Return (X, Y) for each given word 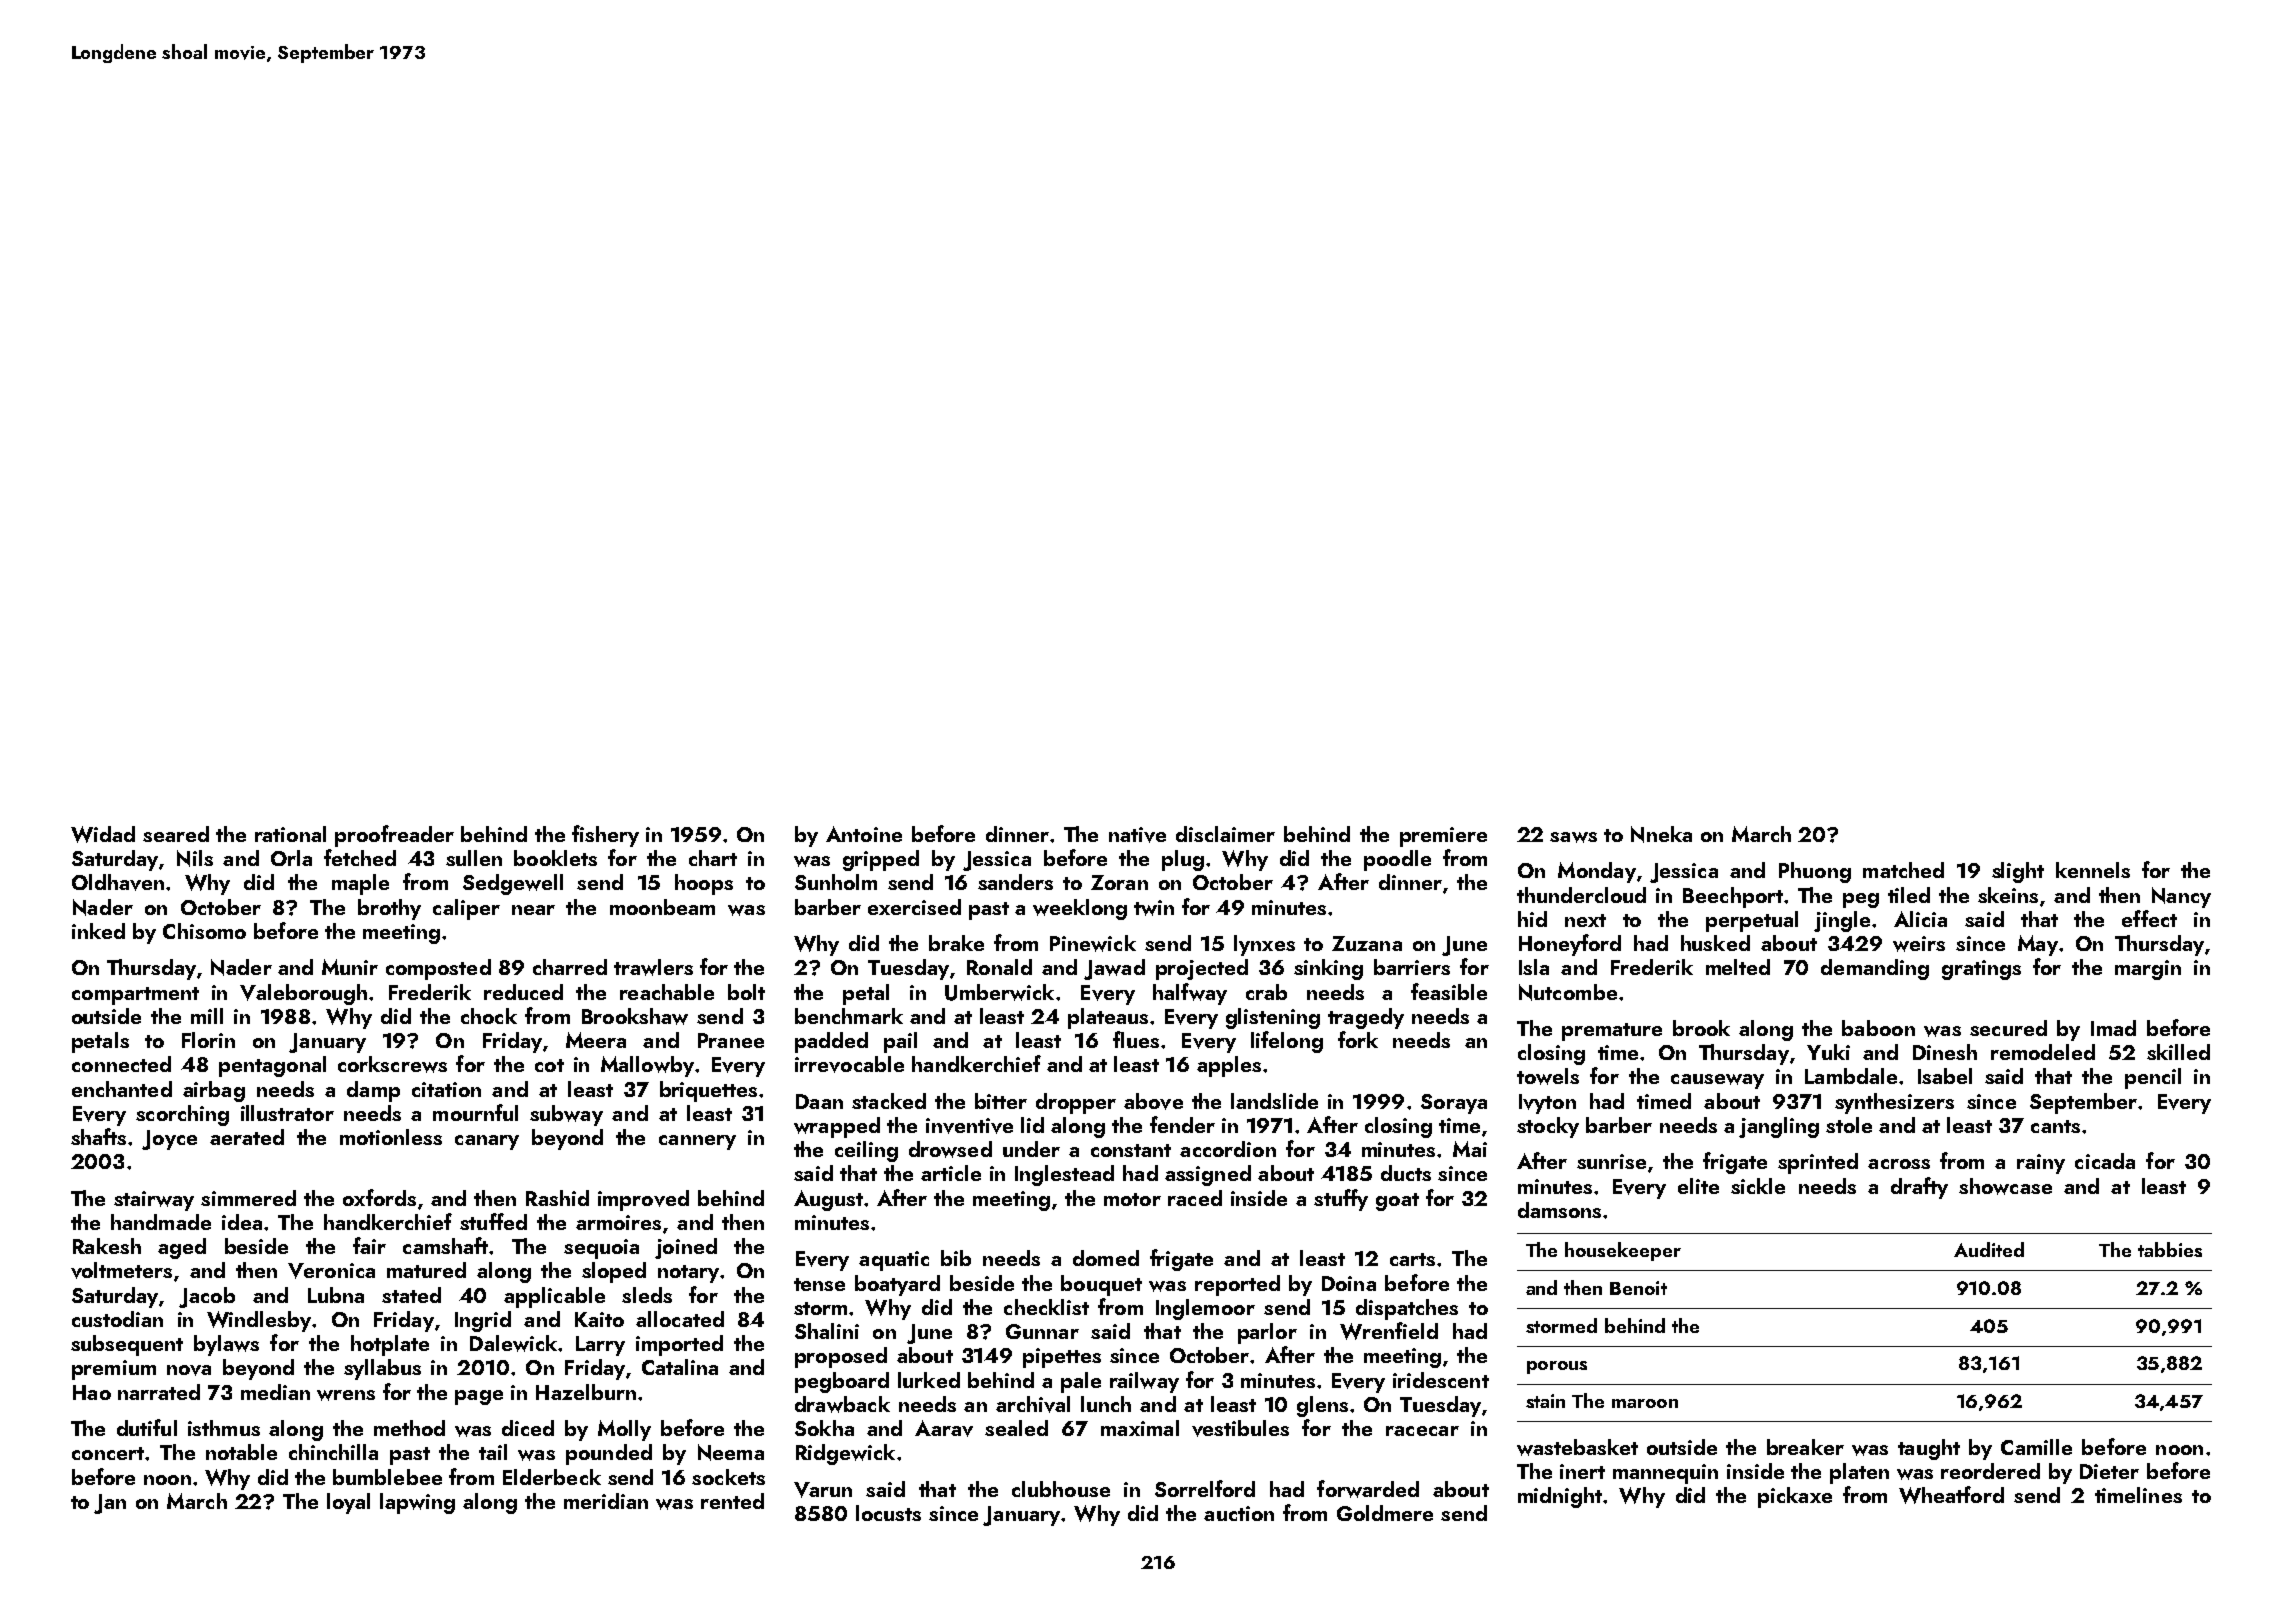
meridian (606, 1501)
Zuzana (1367, 943)
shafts (98, 1136)
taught (1929, 1449)
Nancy (2181, 897)
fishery (605, 836)
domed (1106, 1258)
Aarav (944, 1428)
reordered (1990, 1471)
